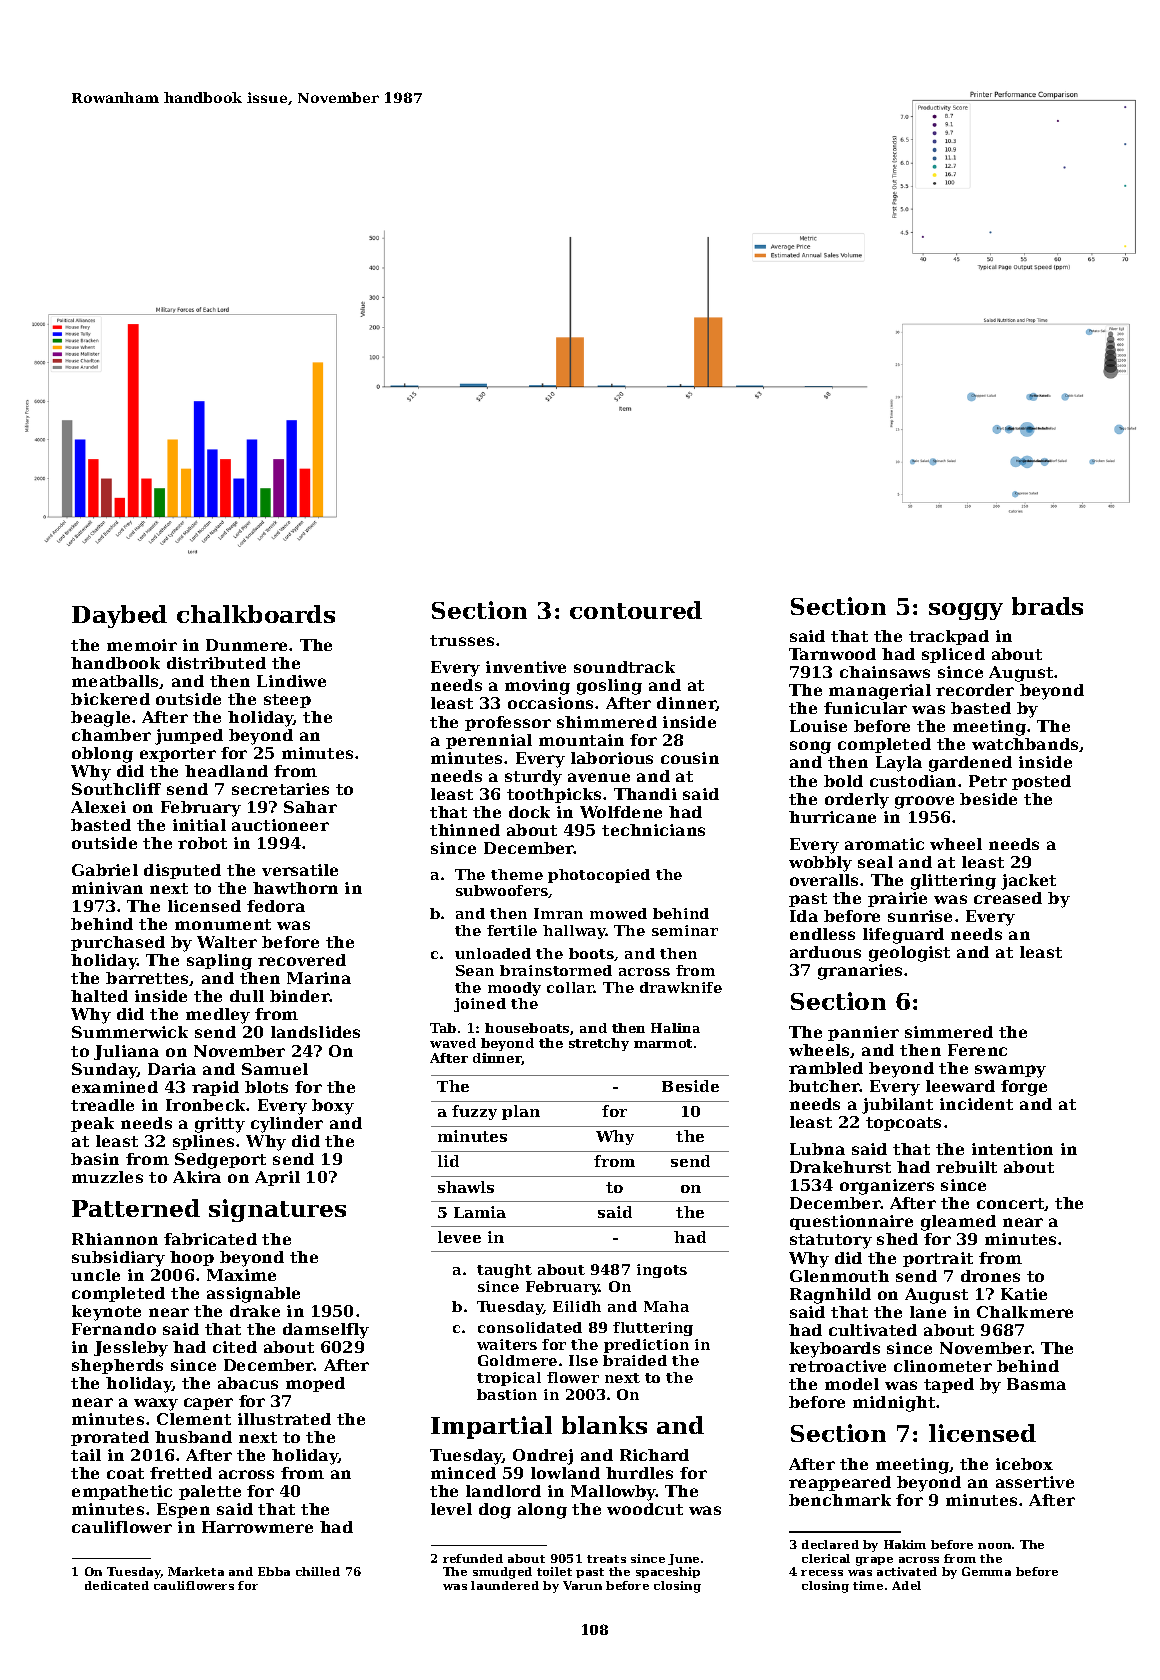 The image size is (1160, 1680). Describe the element at coordinates (1012, 1149) in the screenshot. I see `intention` at that location.
